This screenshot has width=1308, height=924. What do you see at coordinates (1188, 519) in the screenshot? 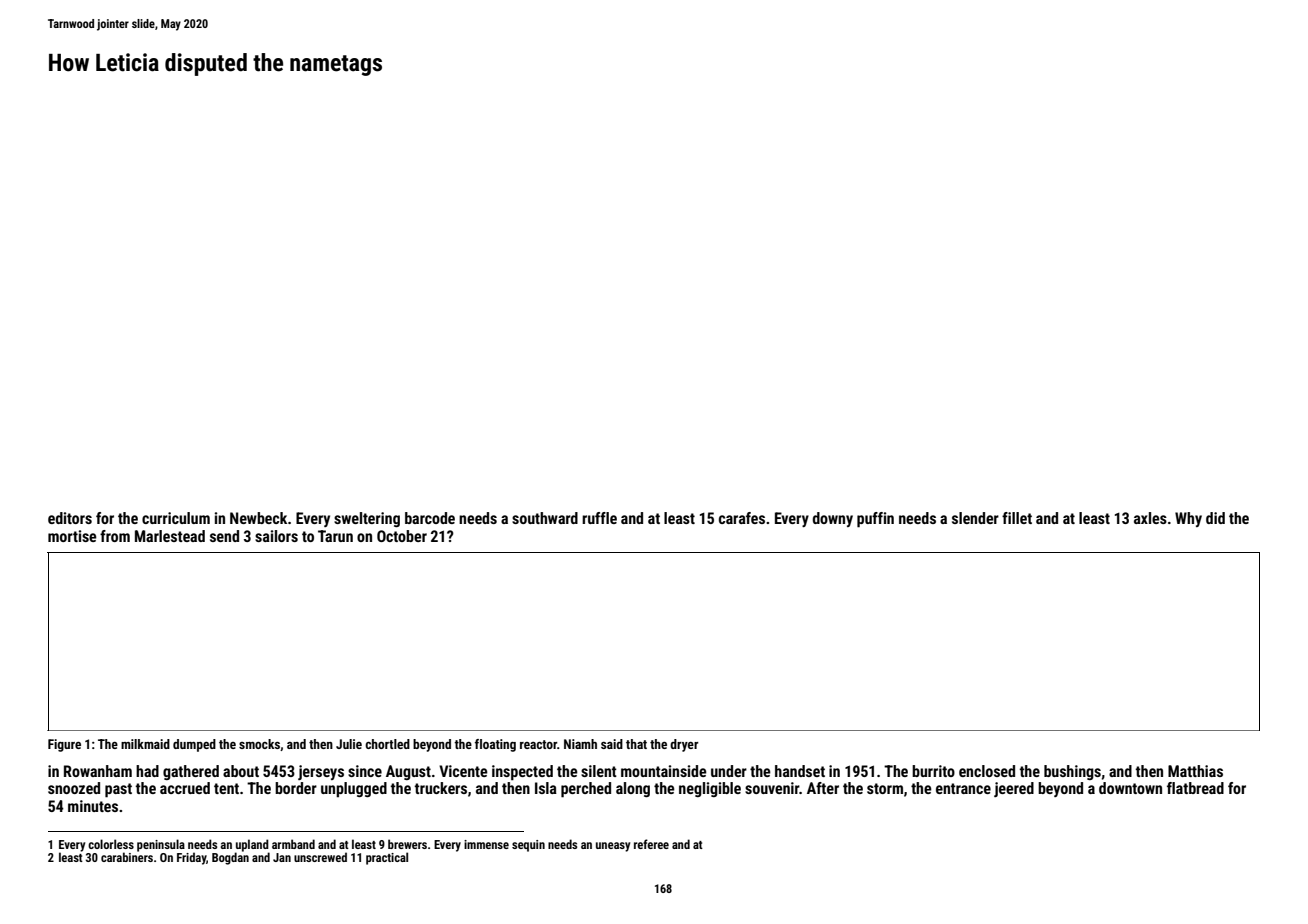
I see `Why` at bounding box center [1188, 519].
